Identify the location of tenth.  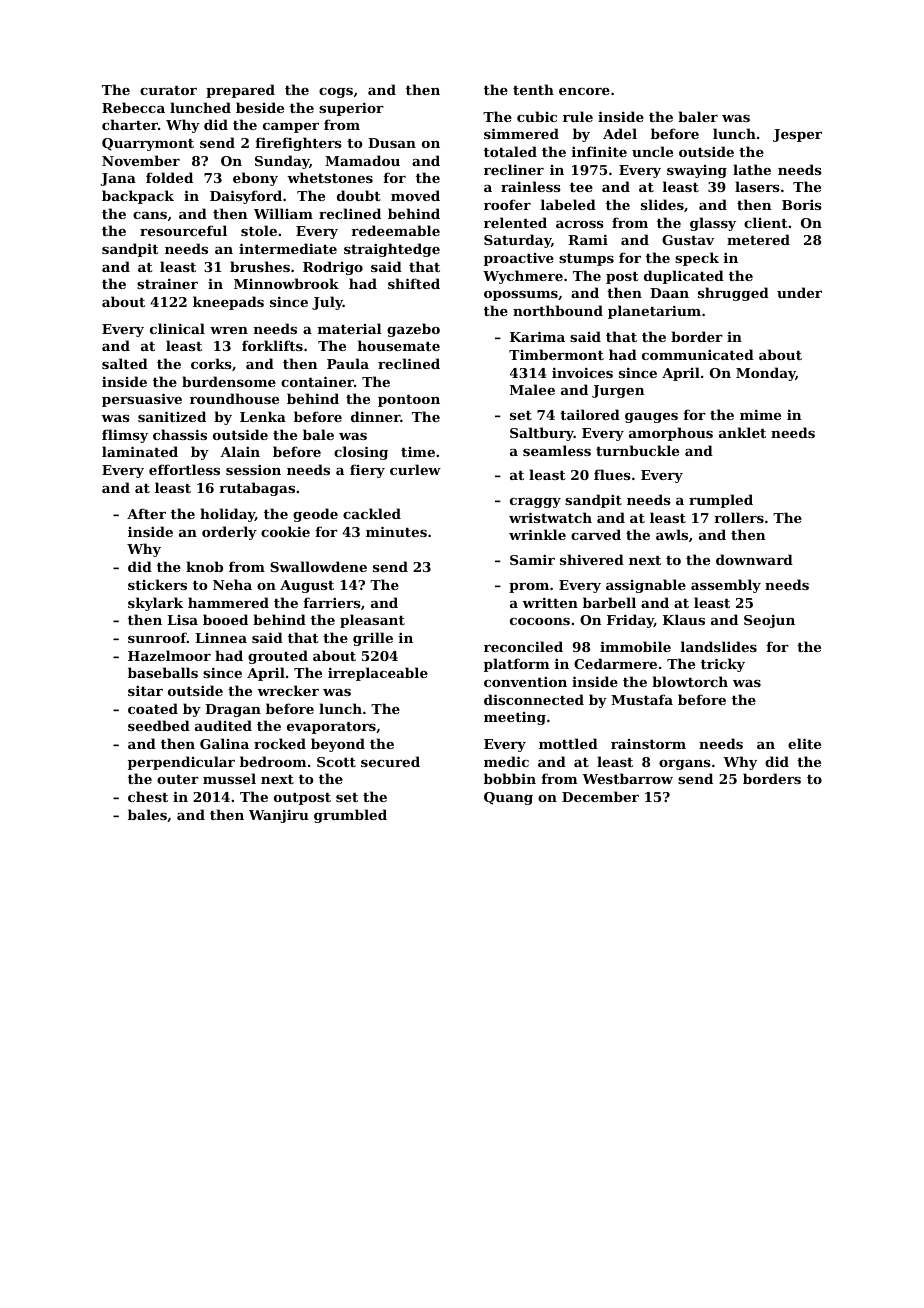
(533, 89).
